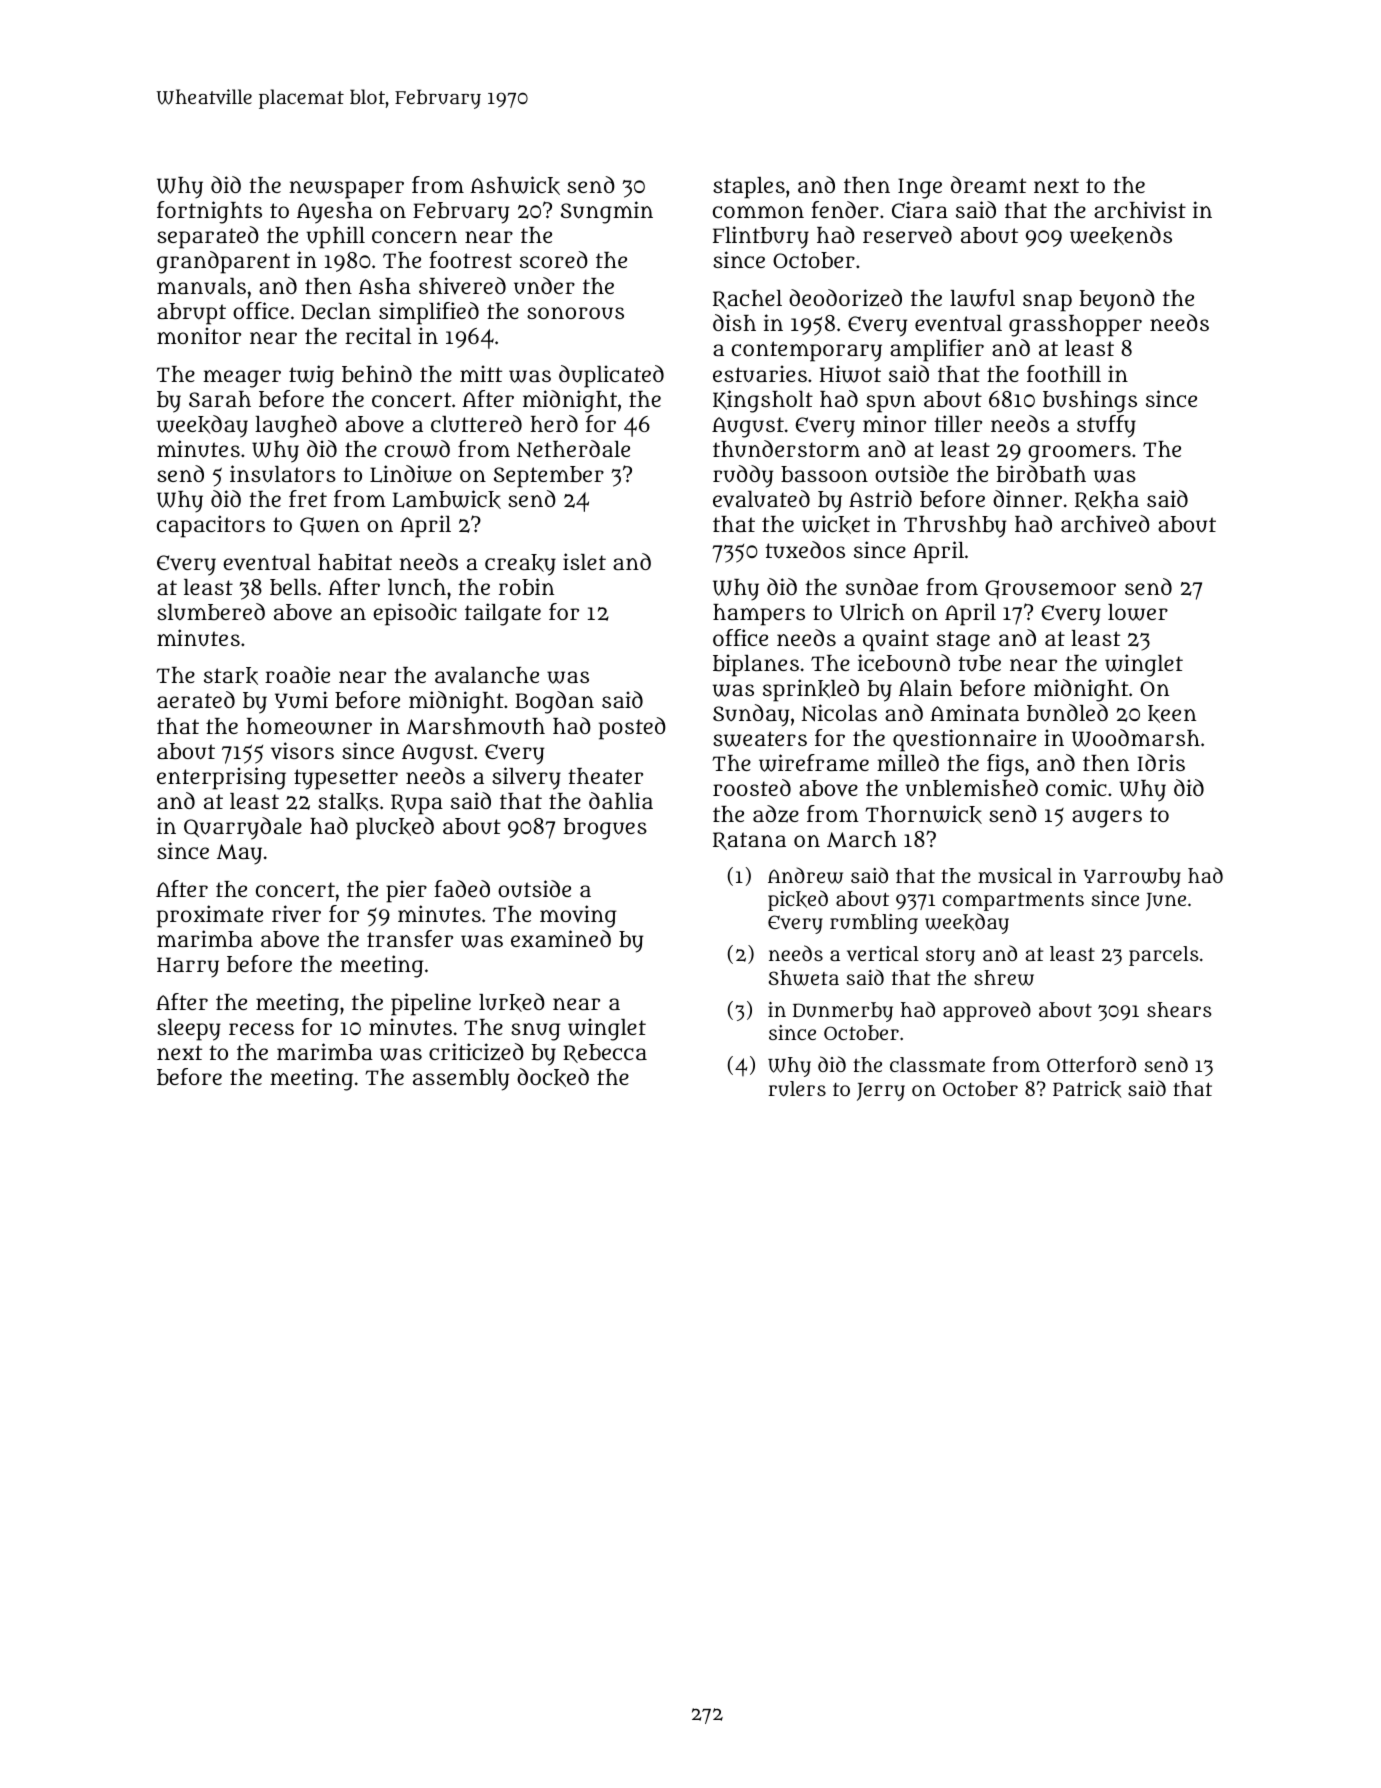  Describe the element at coordinates (415, 614) in the document. I see `episodic` at that location.
